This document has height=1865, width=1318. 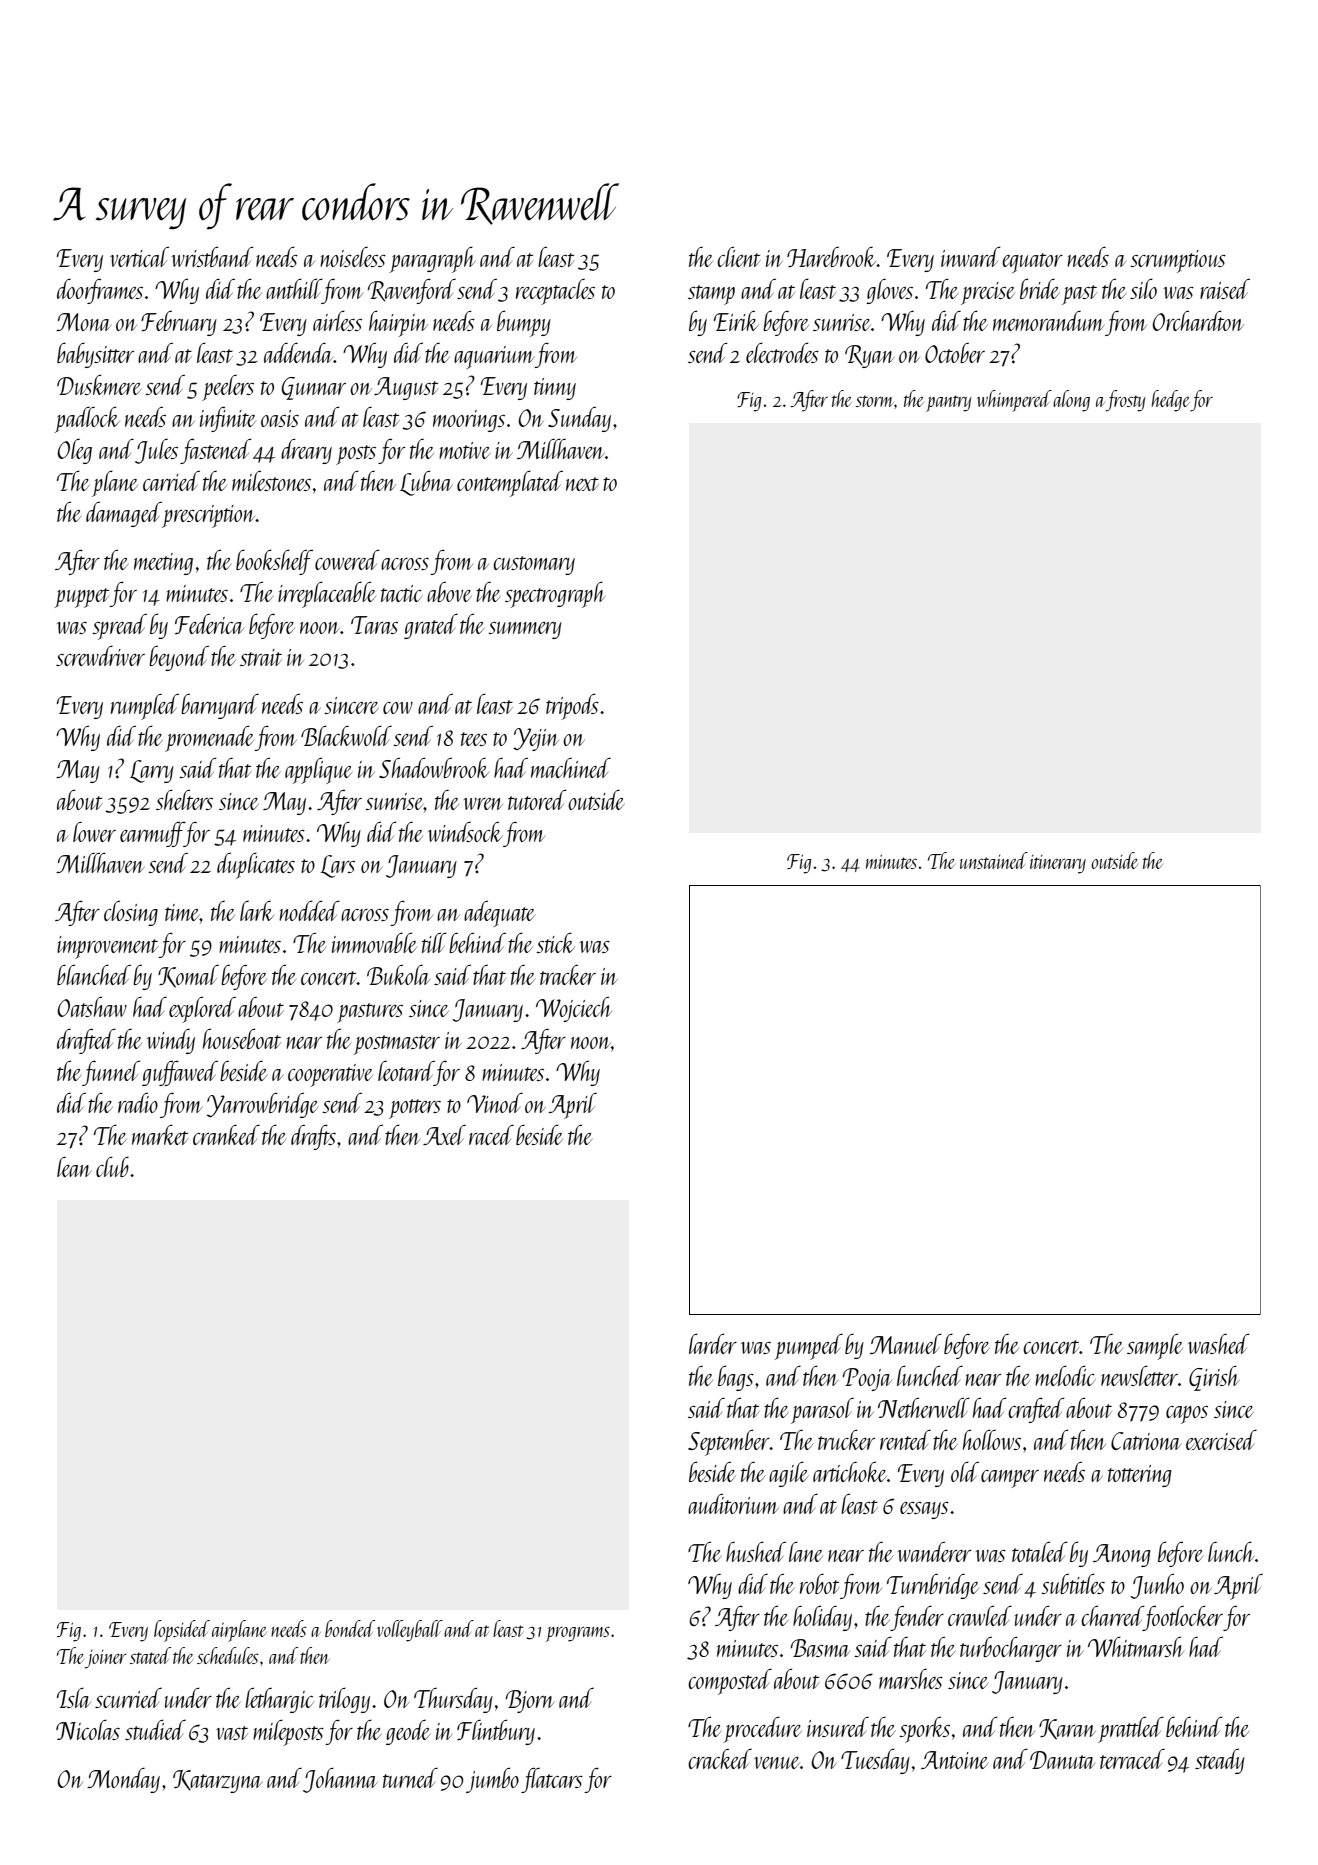 What do you see at coordinates (94, 832) in the document?
I see `lower` at bounding box center [94, 832].
